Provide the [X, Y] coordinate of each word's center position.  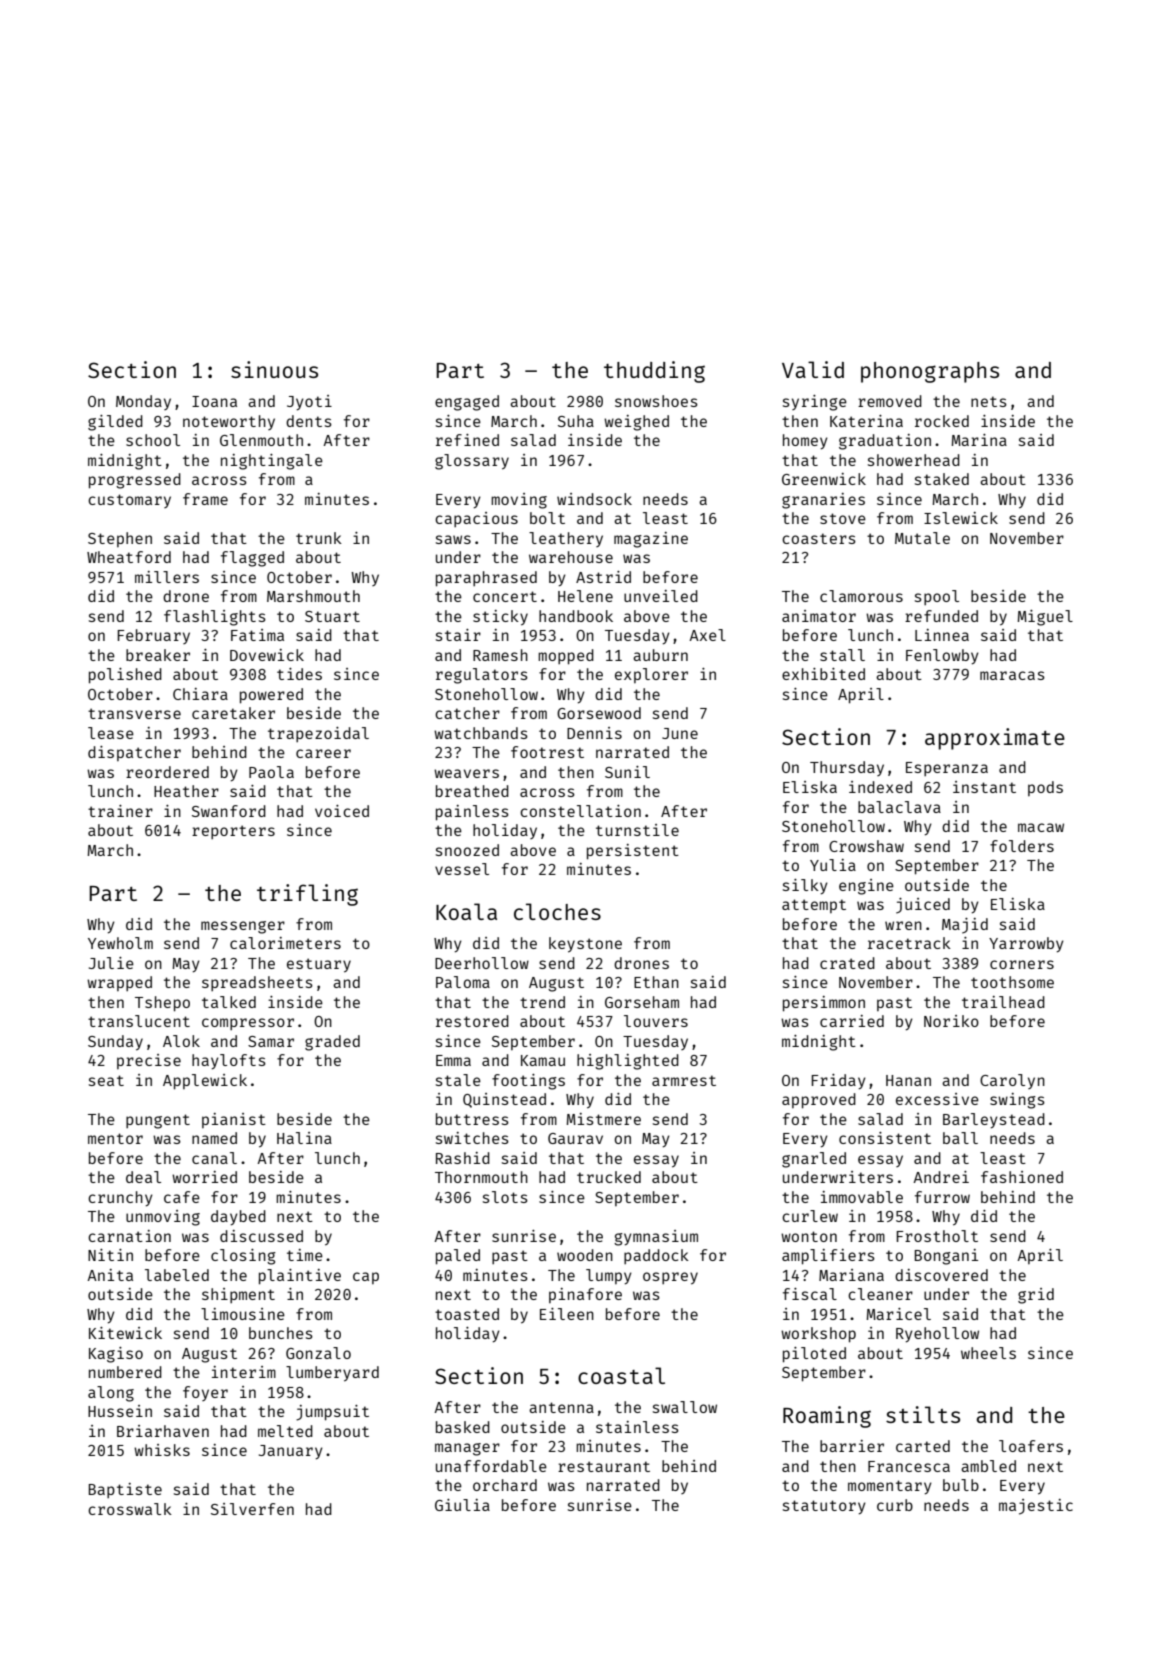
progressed [135, 481]
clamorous [861, 596]
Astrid [603, 577]
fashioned [1022, 1177]
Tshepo [162, 1004]
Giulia [462, 1505]
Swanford [229, 811]
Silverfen [252, 1509]
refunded [941, 616]
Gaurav [575, 1138]
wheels [988, 1353]
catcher [467, 713]
